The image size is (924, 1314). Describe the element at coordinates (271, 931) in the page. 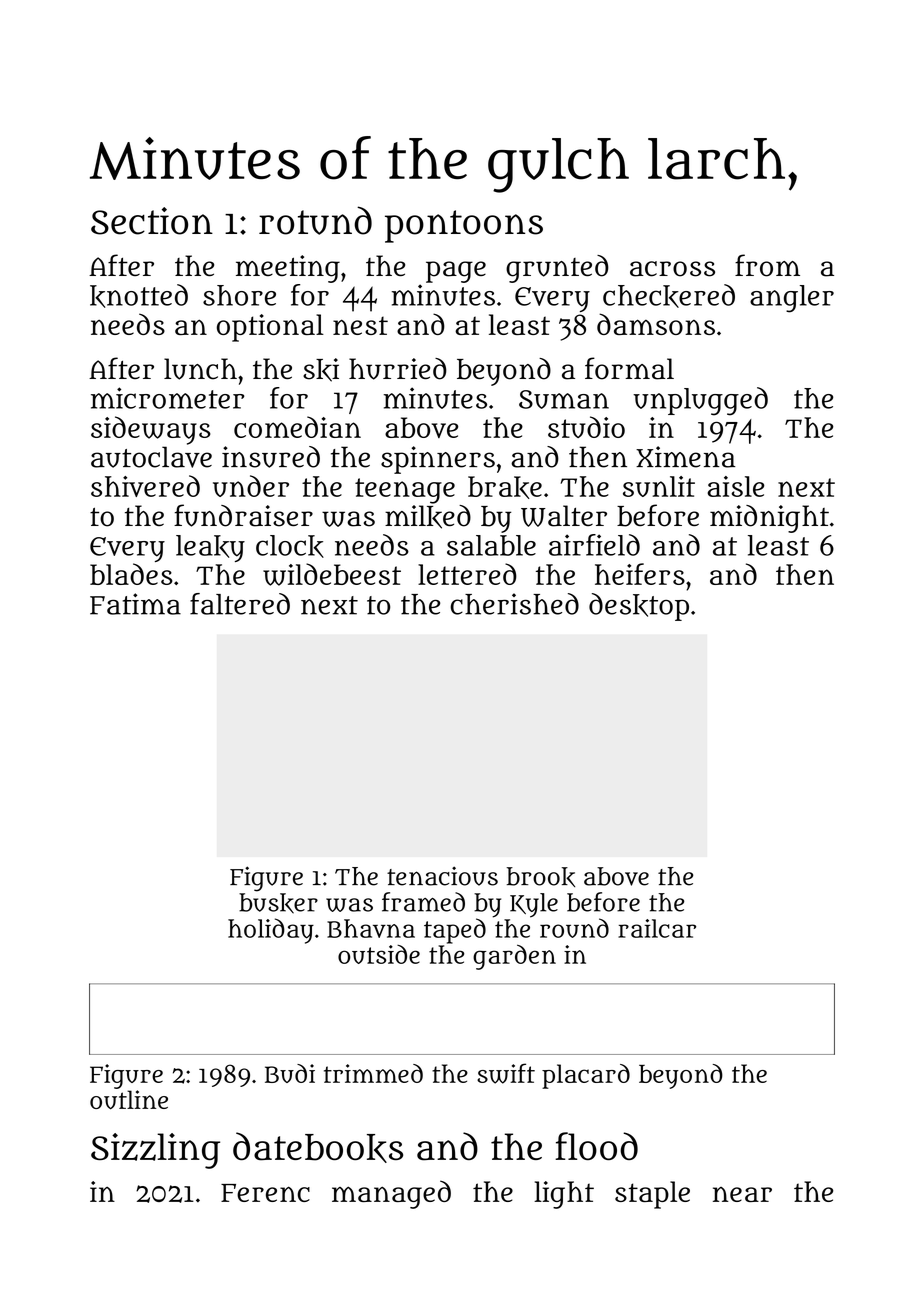

I see `holiday` at that location.
